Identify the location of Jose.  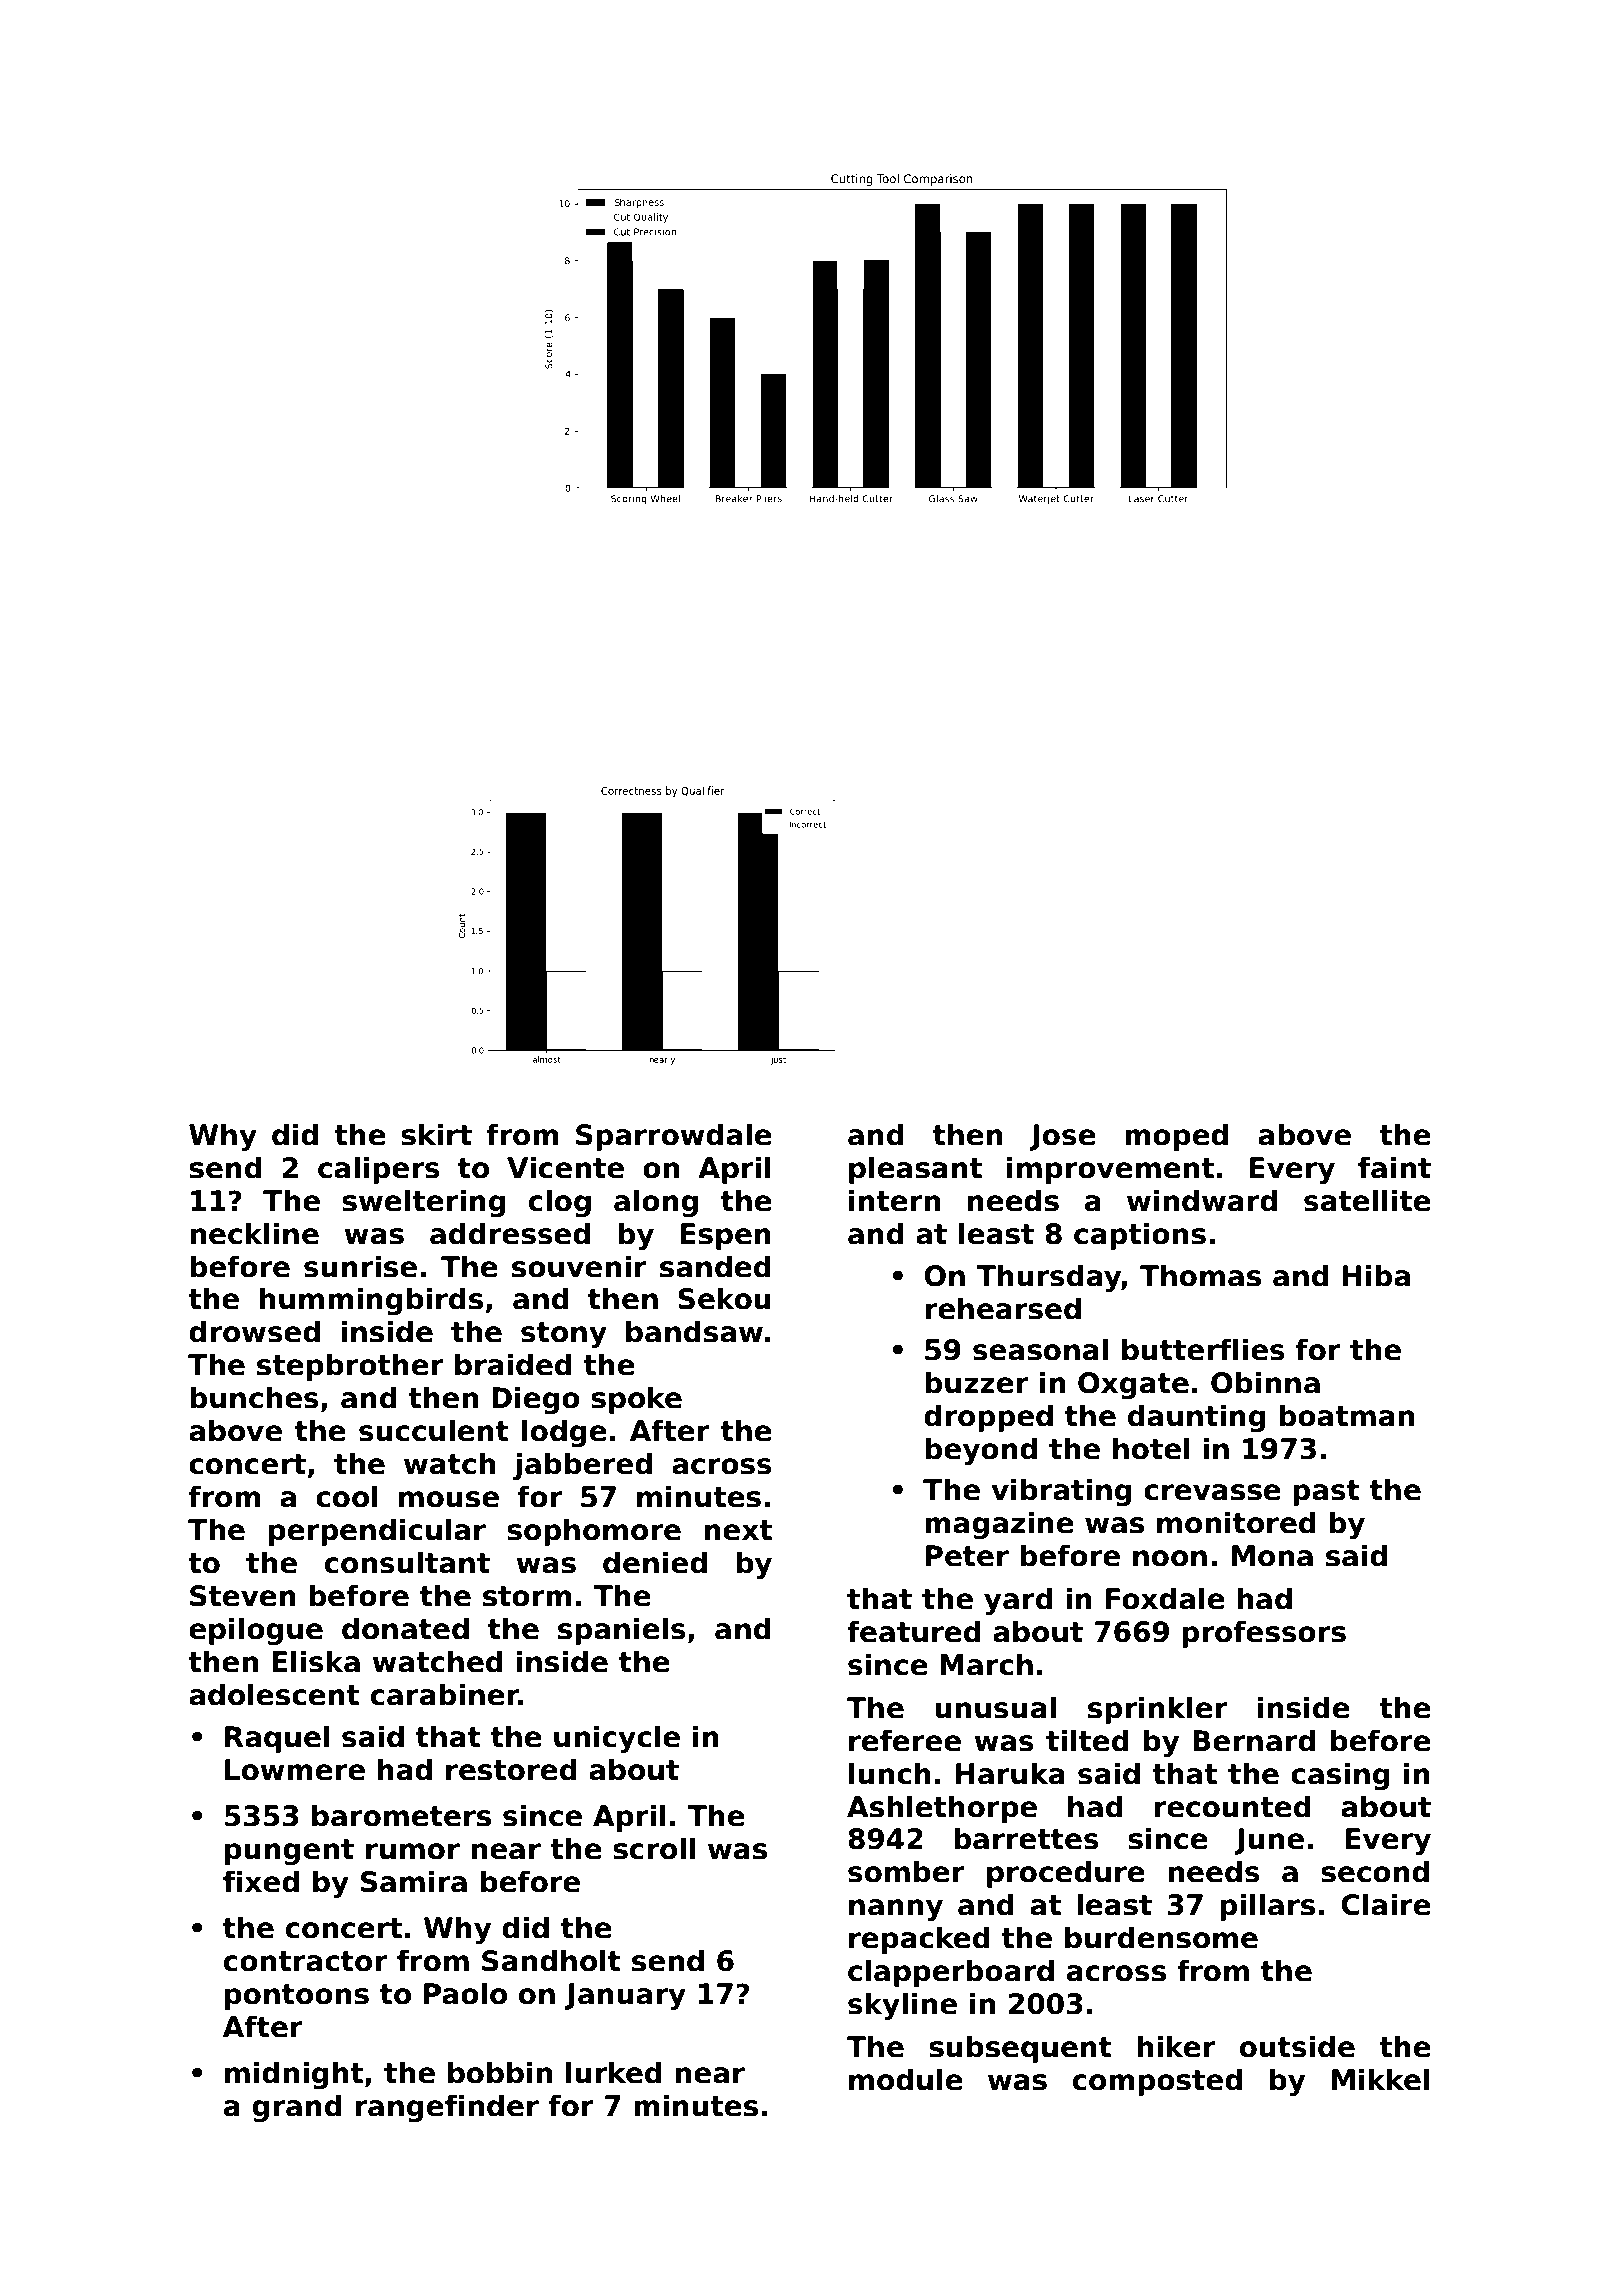
(1062, 1137).
